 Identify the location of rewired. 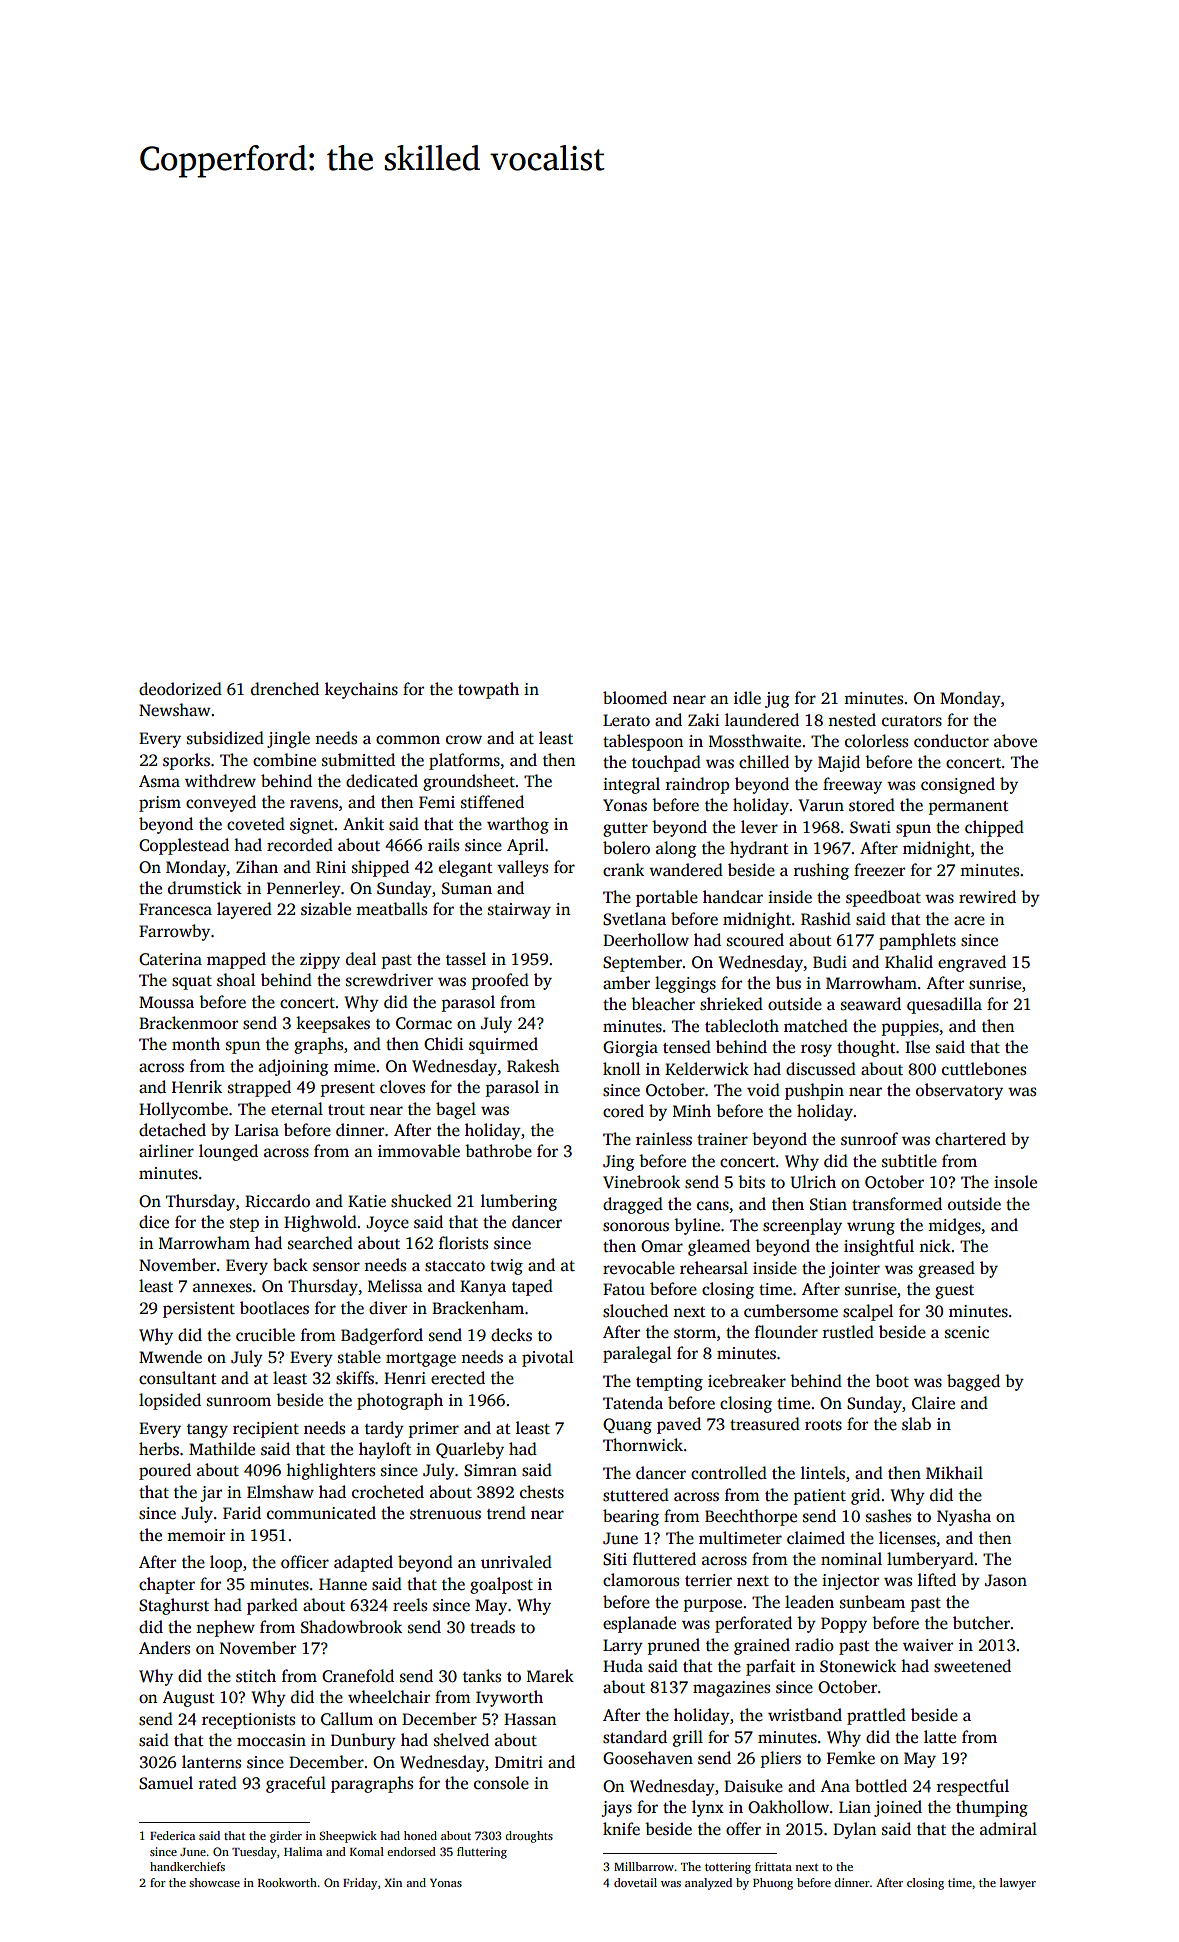
(987, 897).
